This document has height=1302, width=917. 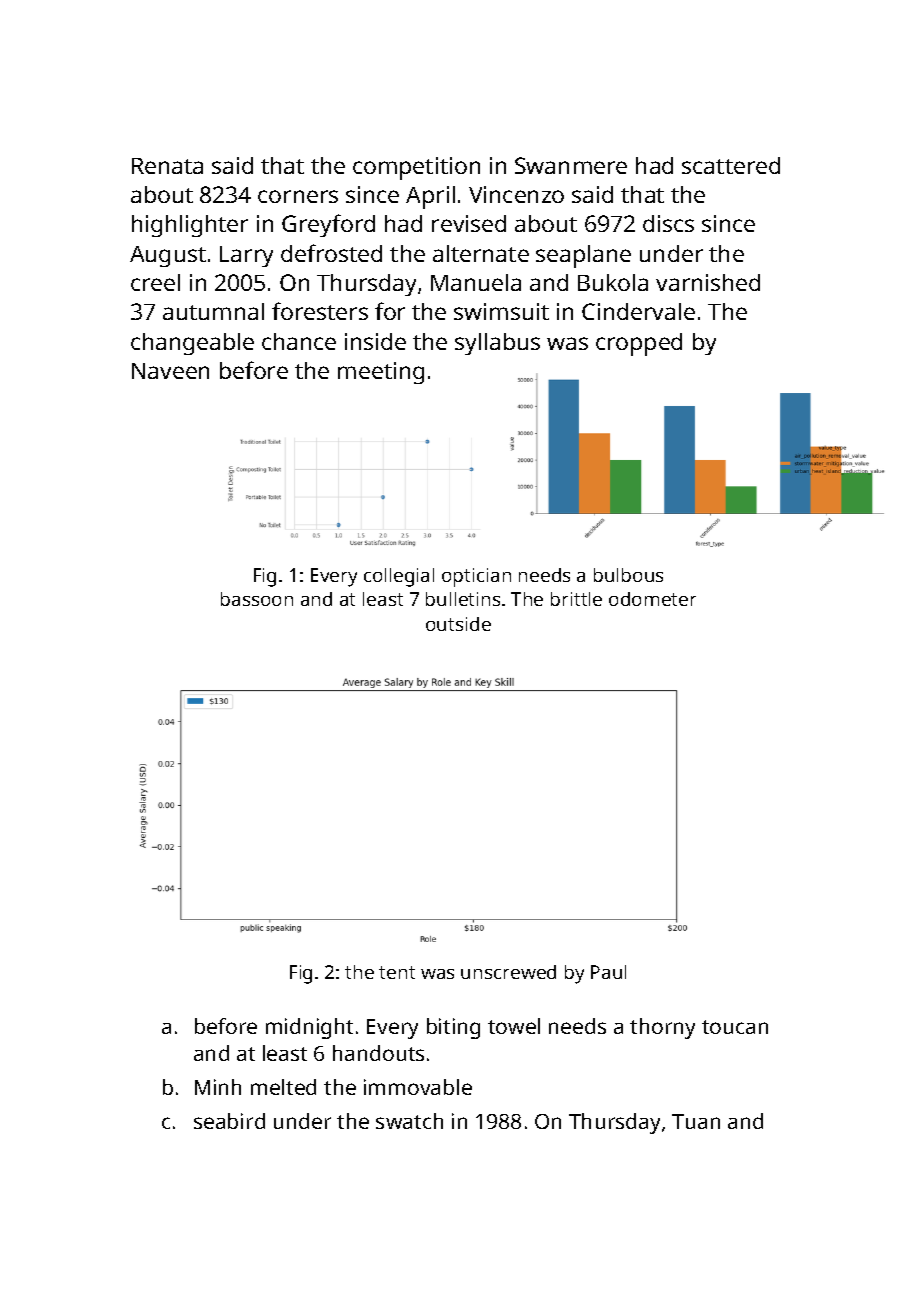 What do you see at coordinates (257, 599) in the document?
I see `bassoon` at bounding box center [257, 599].
